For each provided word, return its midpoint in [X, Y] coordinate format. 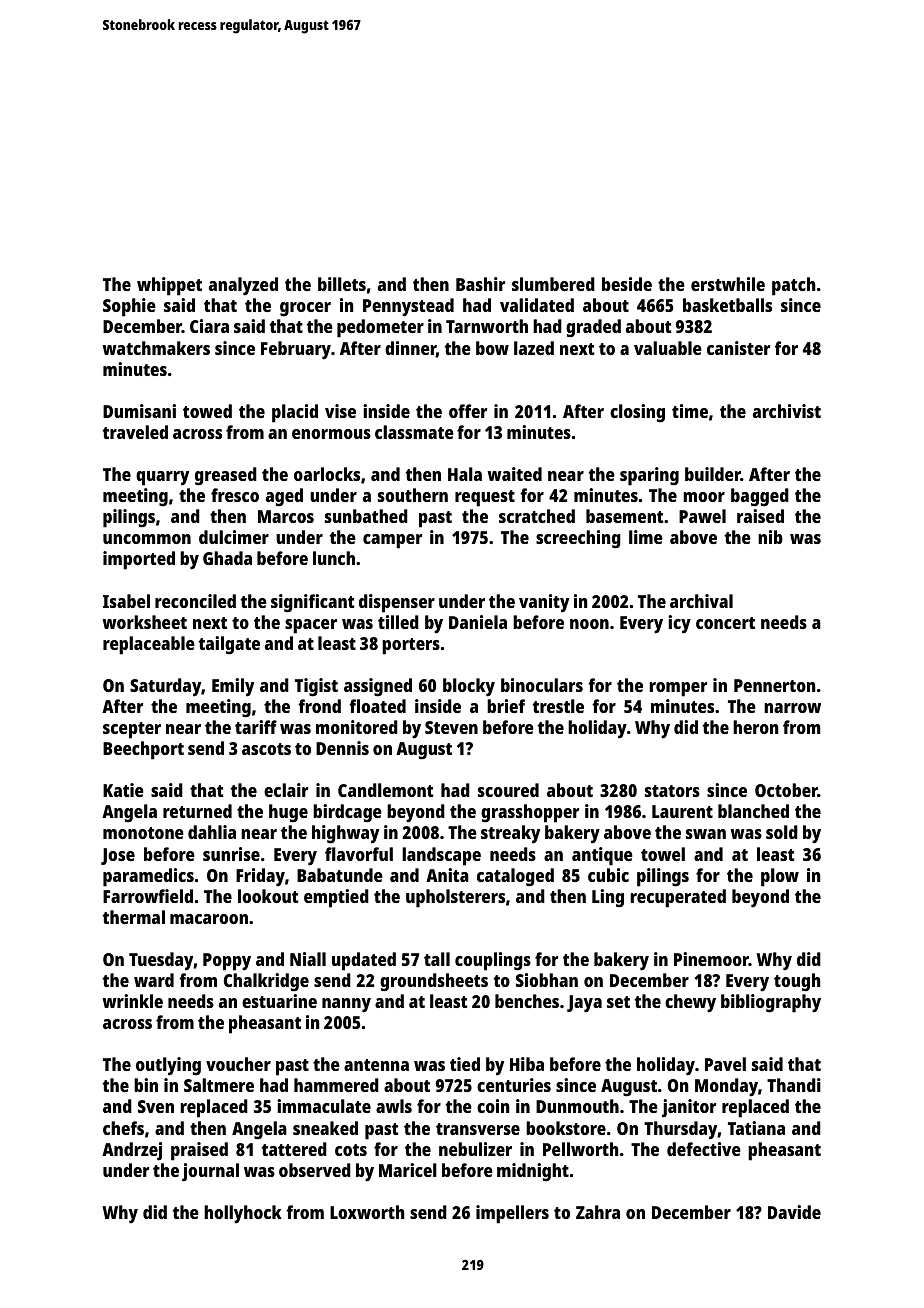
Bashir [480, 284]
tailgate [229, 645]
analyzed [243, 286]
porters [411, 646]
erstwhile [728, 284]
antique [602, 856]
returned [197, 811]
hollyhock [243, 1214]
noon [589, 624]
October [786, 790]
